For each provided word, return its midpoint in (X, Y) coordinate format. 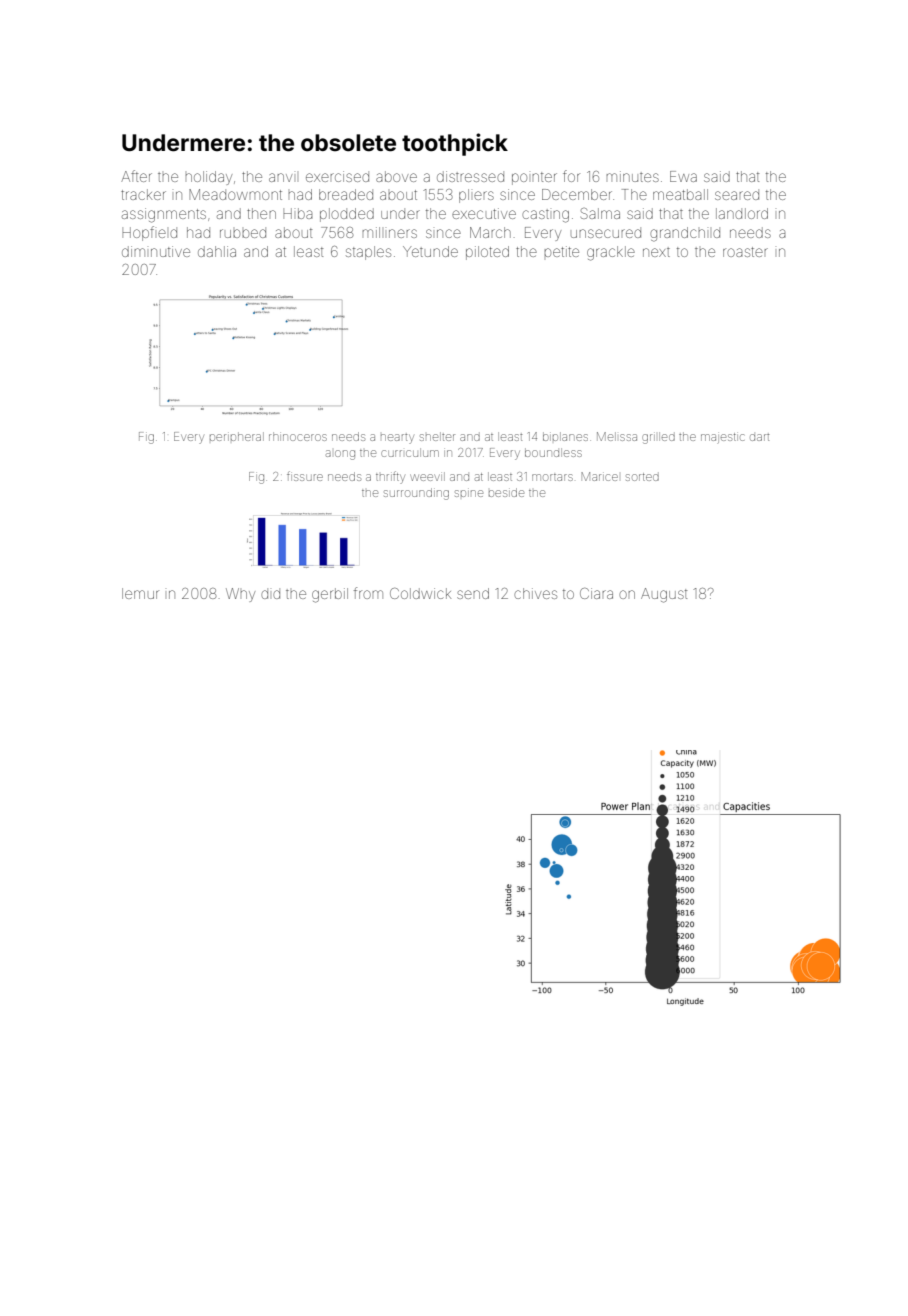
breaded (346, 194)
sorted (642, 477)
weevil (428, 476)
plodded (347, 215)
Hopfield (149, 233)
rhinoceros (298, 436)
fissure (305, 476)
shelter (437, 436)
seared (737, 195)
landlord (742, 213)
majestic (722, 438)
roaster (745, 252)
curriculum (410, 452)
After (136, 176)
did (270, 594)
